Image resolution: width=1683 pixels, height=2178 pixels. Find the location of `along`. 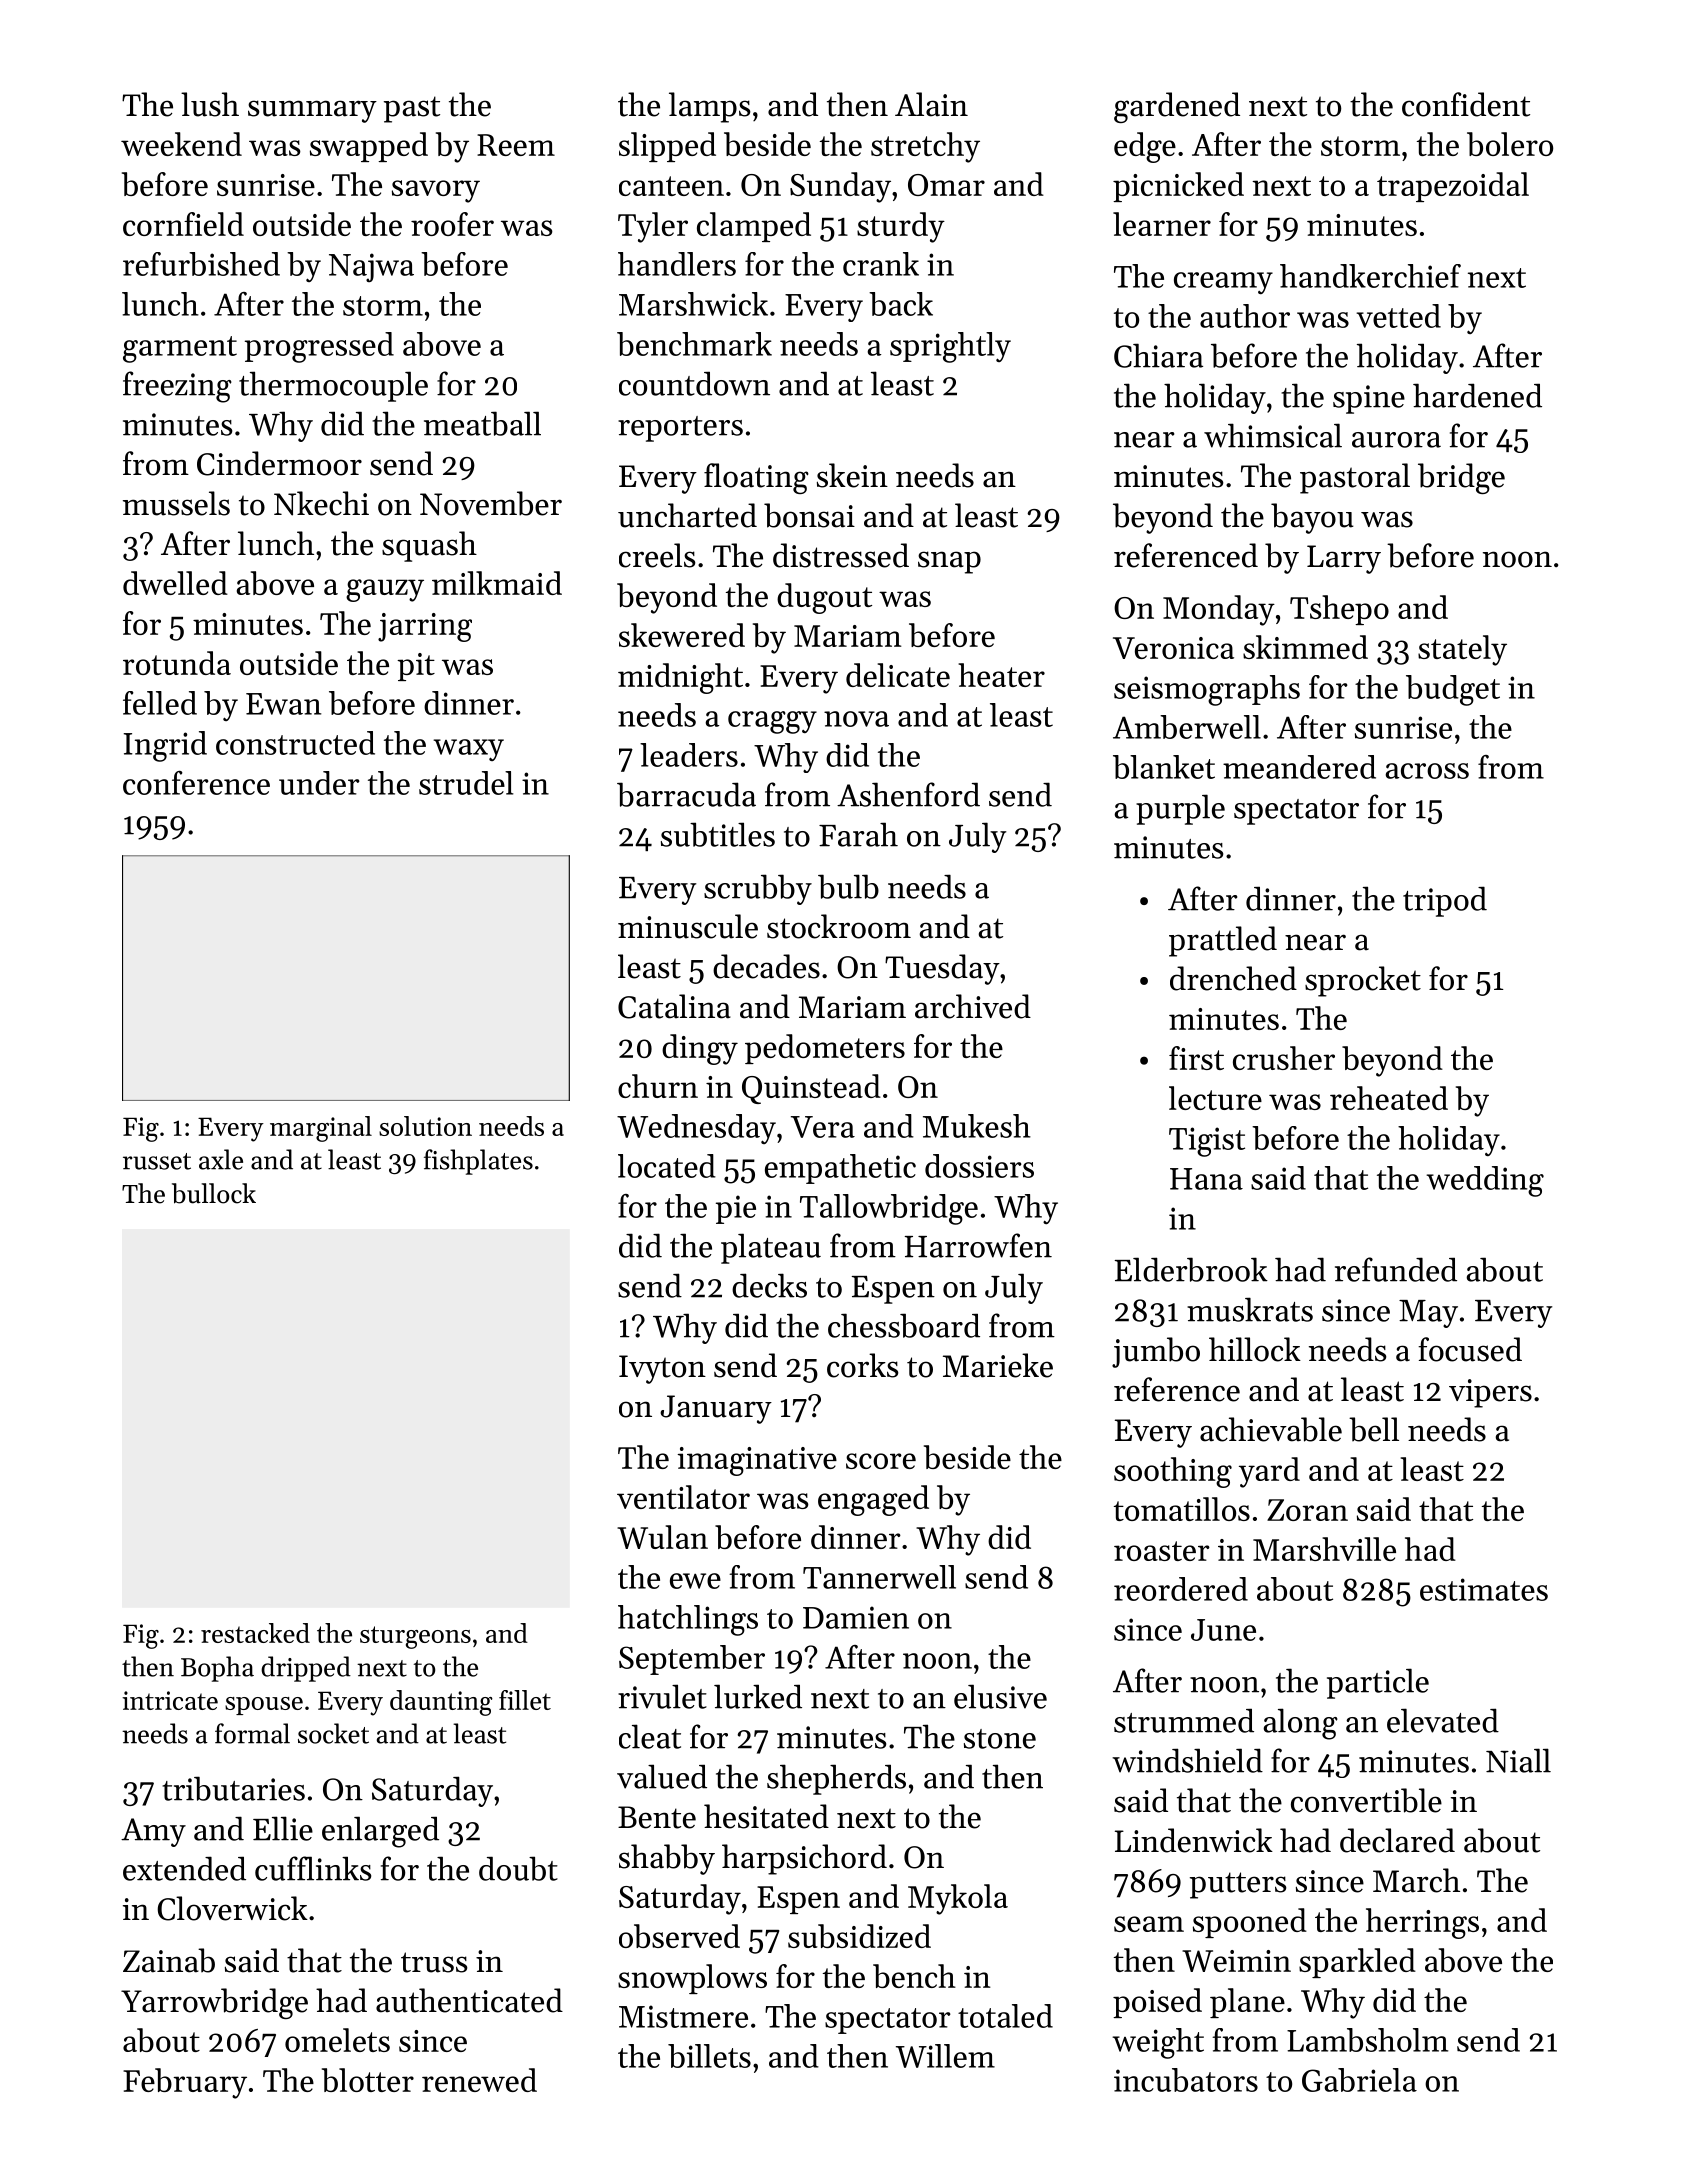

along is located at coordinates (1300, 1724).
